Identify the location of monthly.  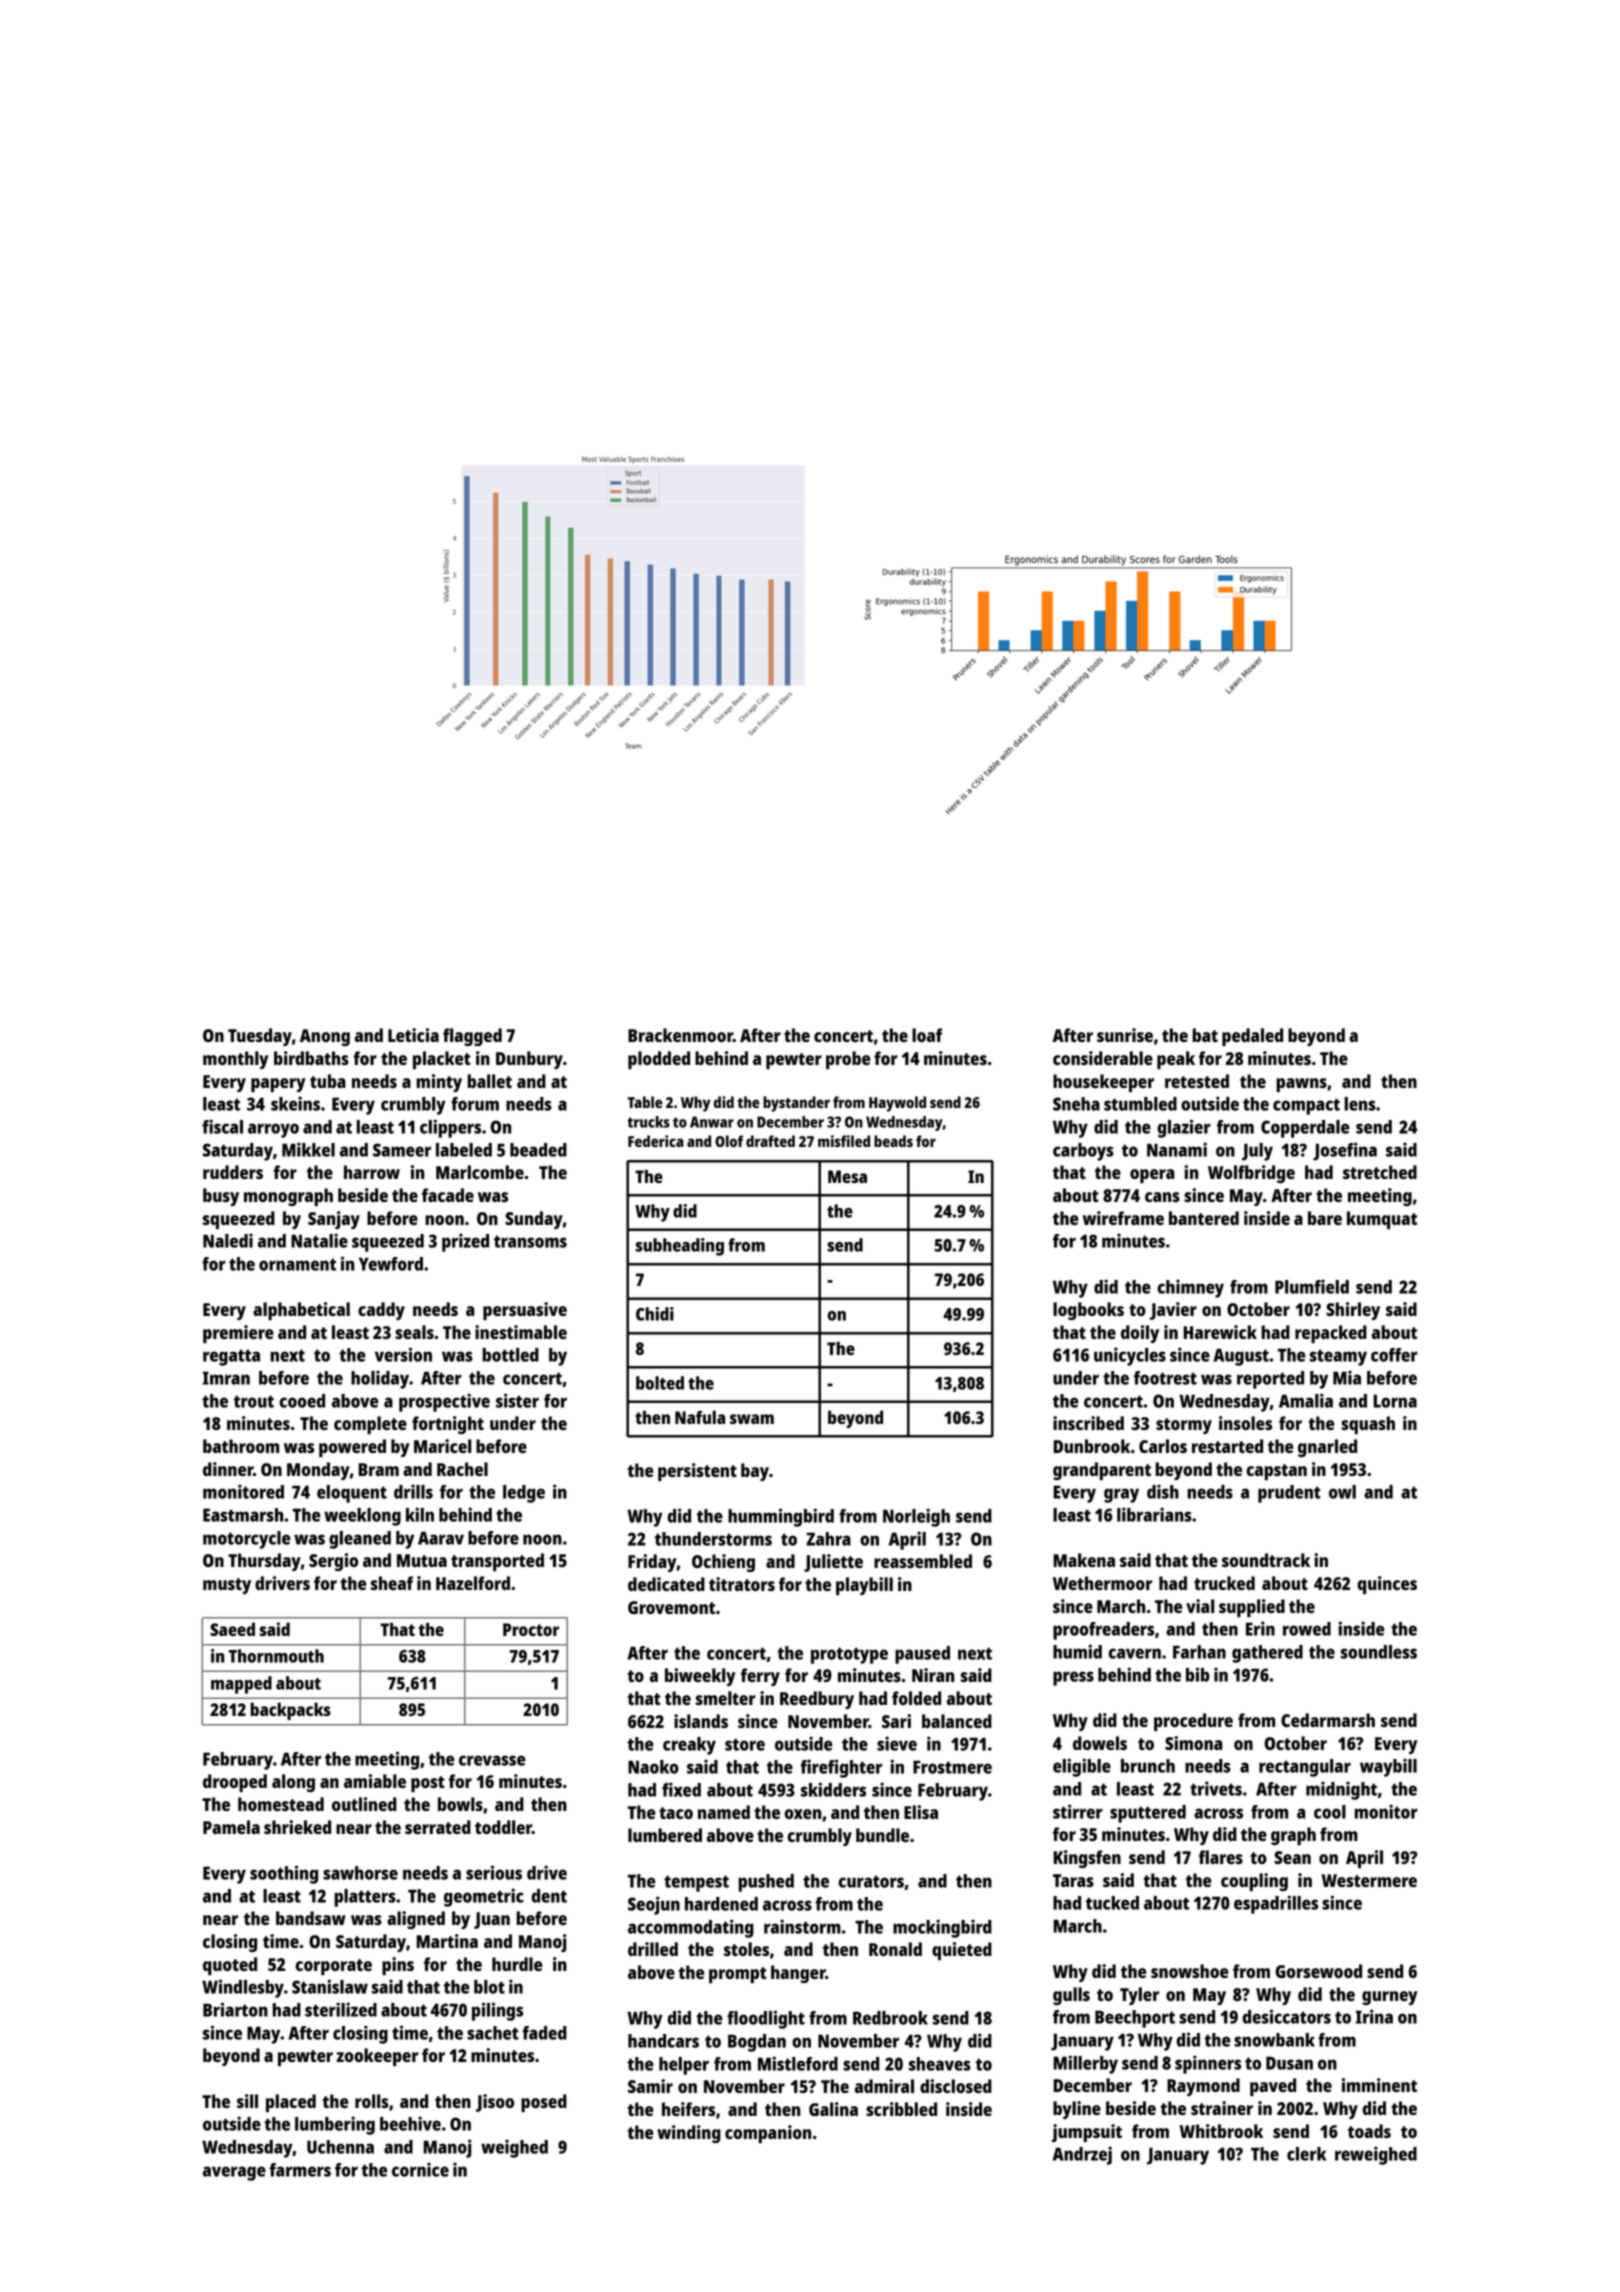
(236, 1060).
